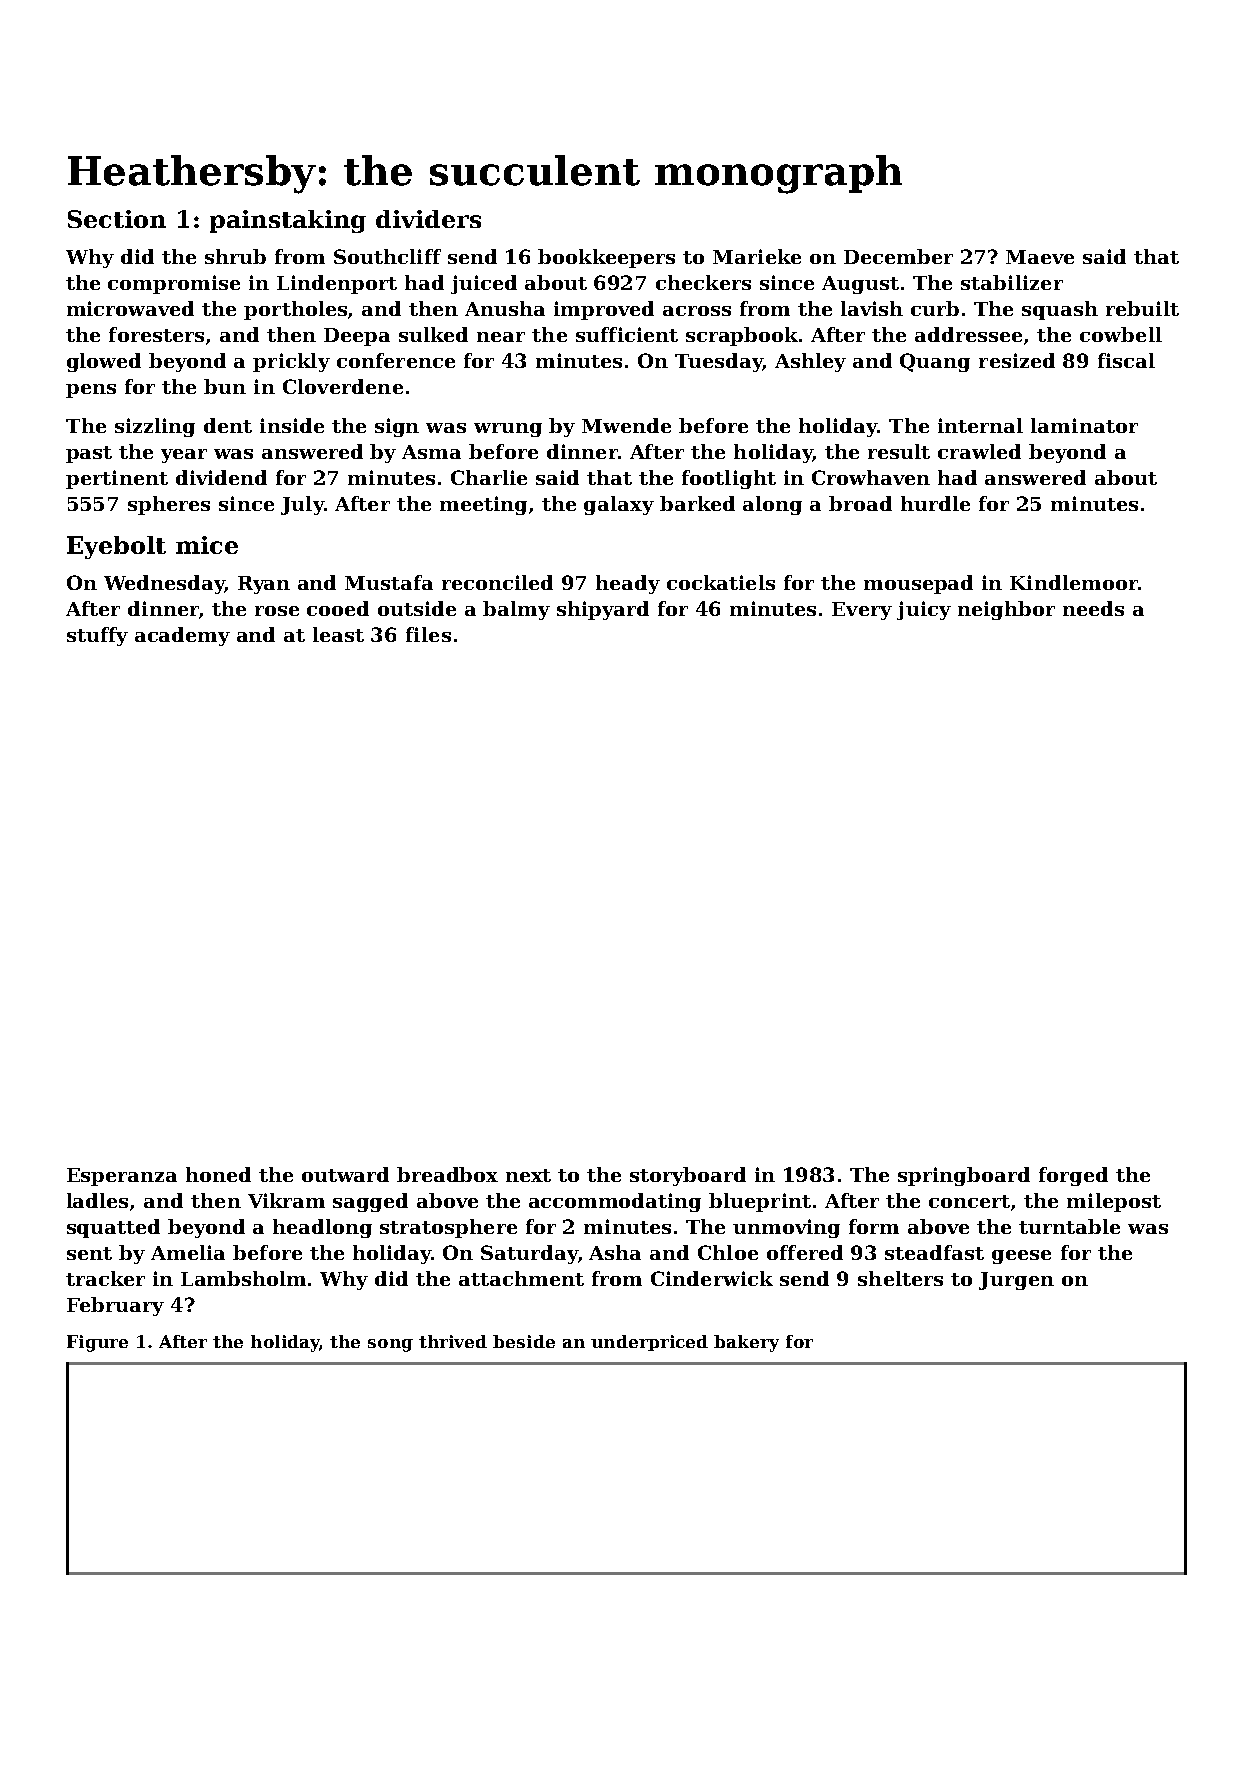 This page has width=1253, height=1773. I want to click on July, so click(302, 505).
